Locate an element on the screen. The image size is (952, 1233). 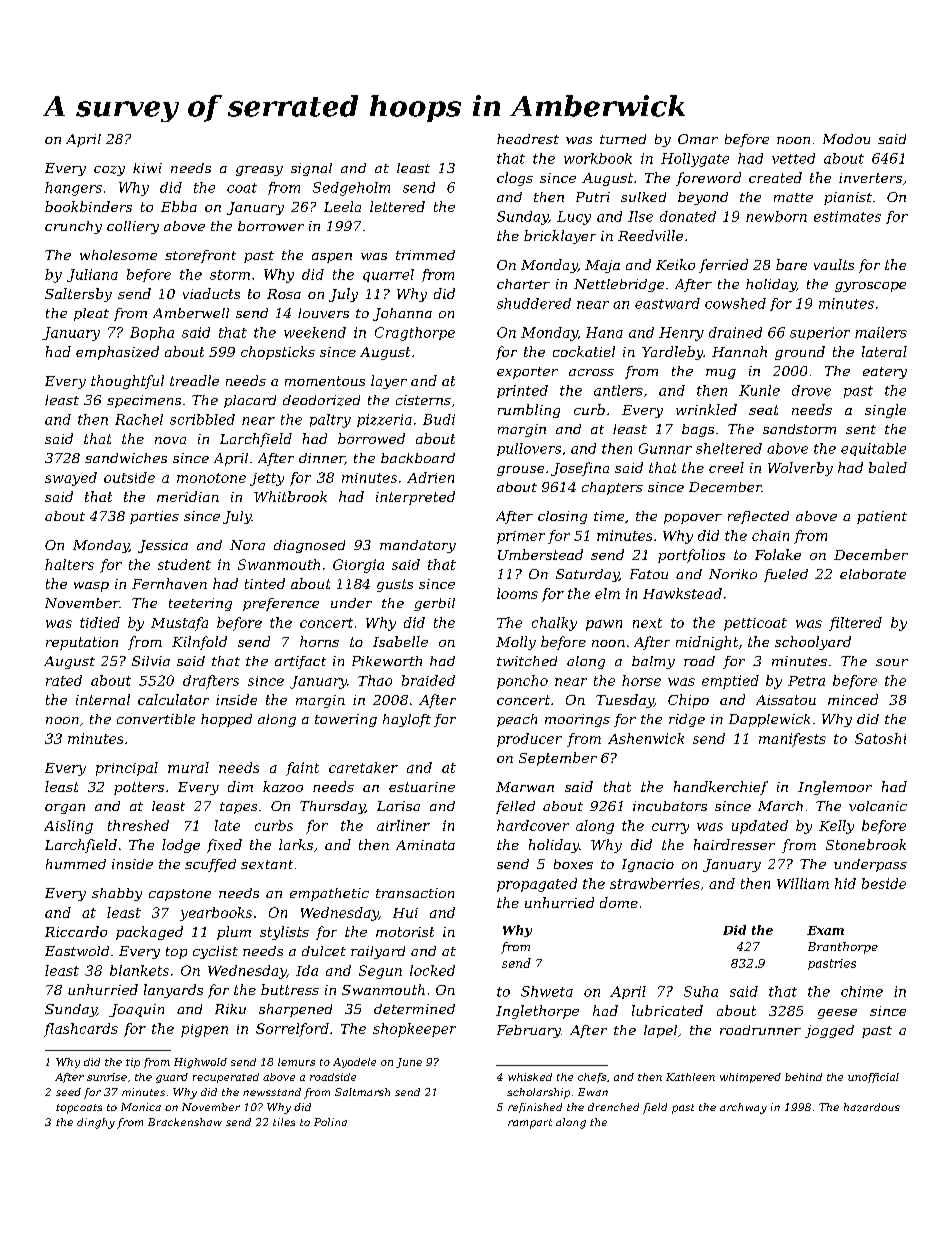
pigpen is located at coordinates (204, 1030).
